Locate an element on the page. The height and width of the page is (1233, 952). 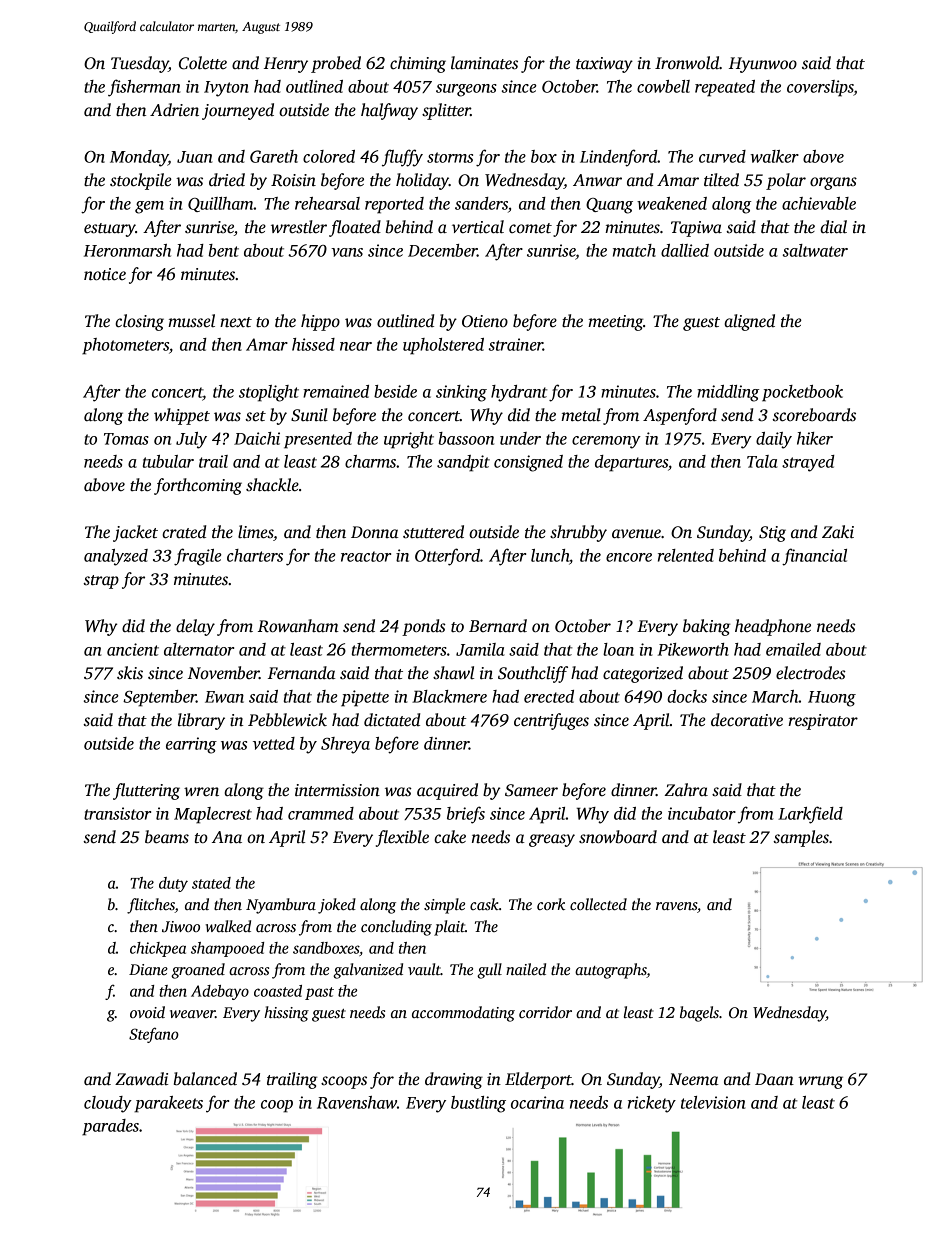
bagels is located at coordinates (699, 1014).
